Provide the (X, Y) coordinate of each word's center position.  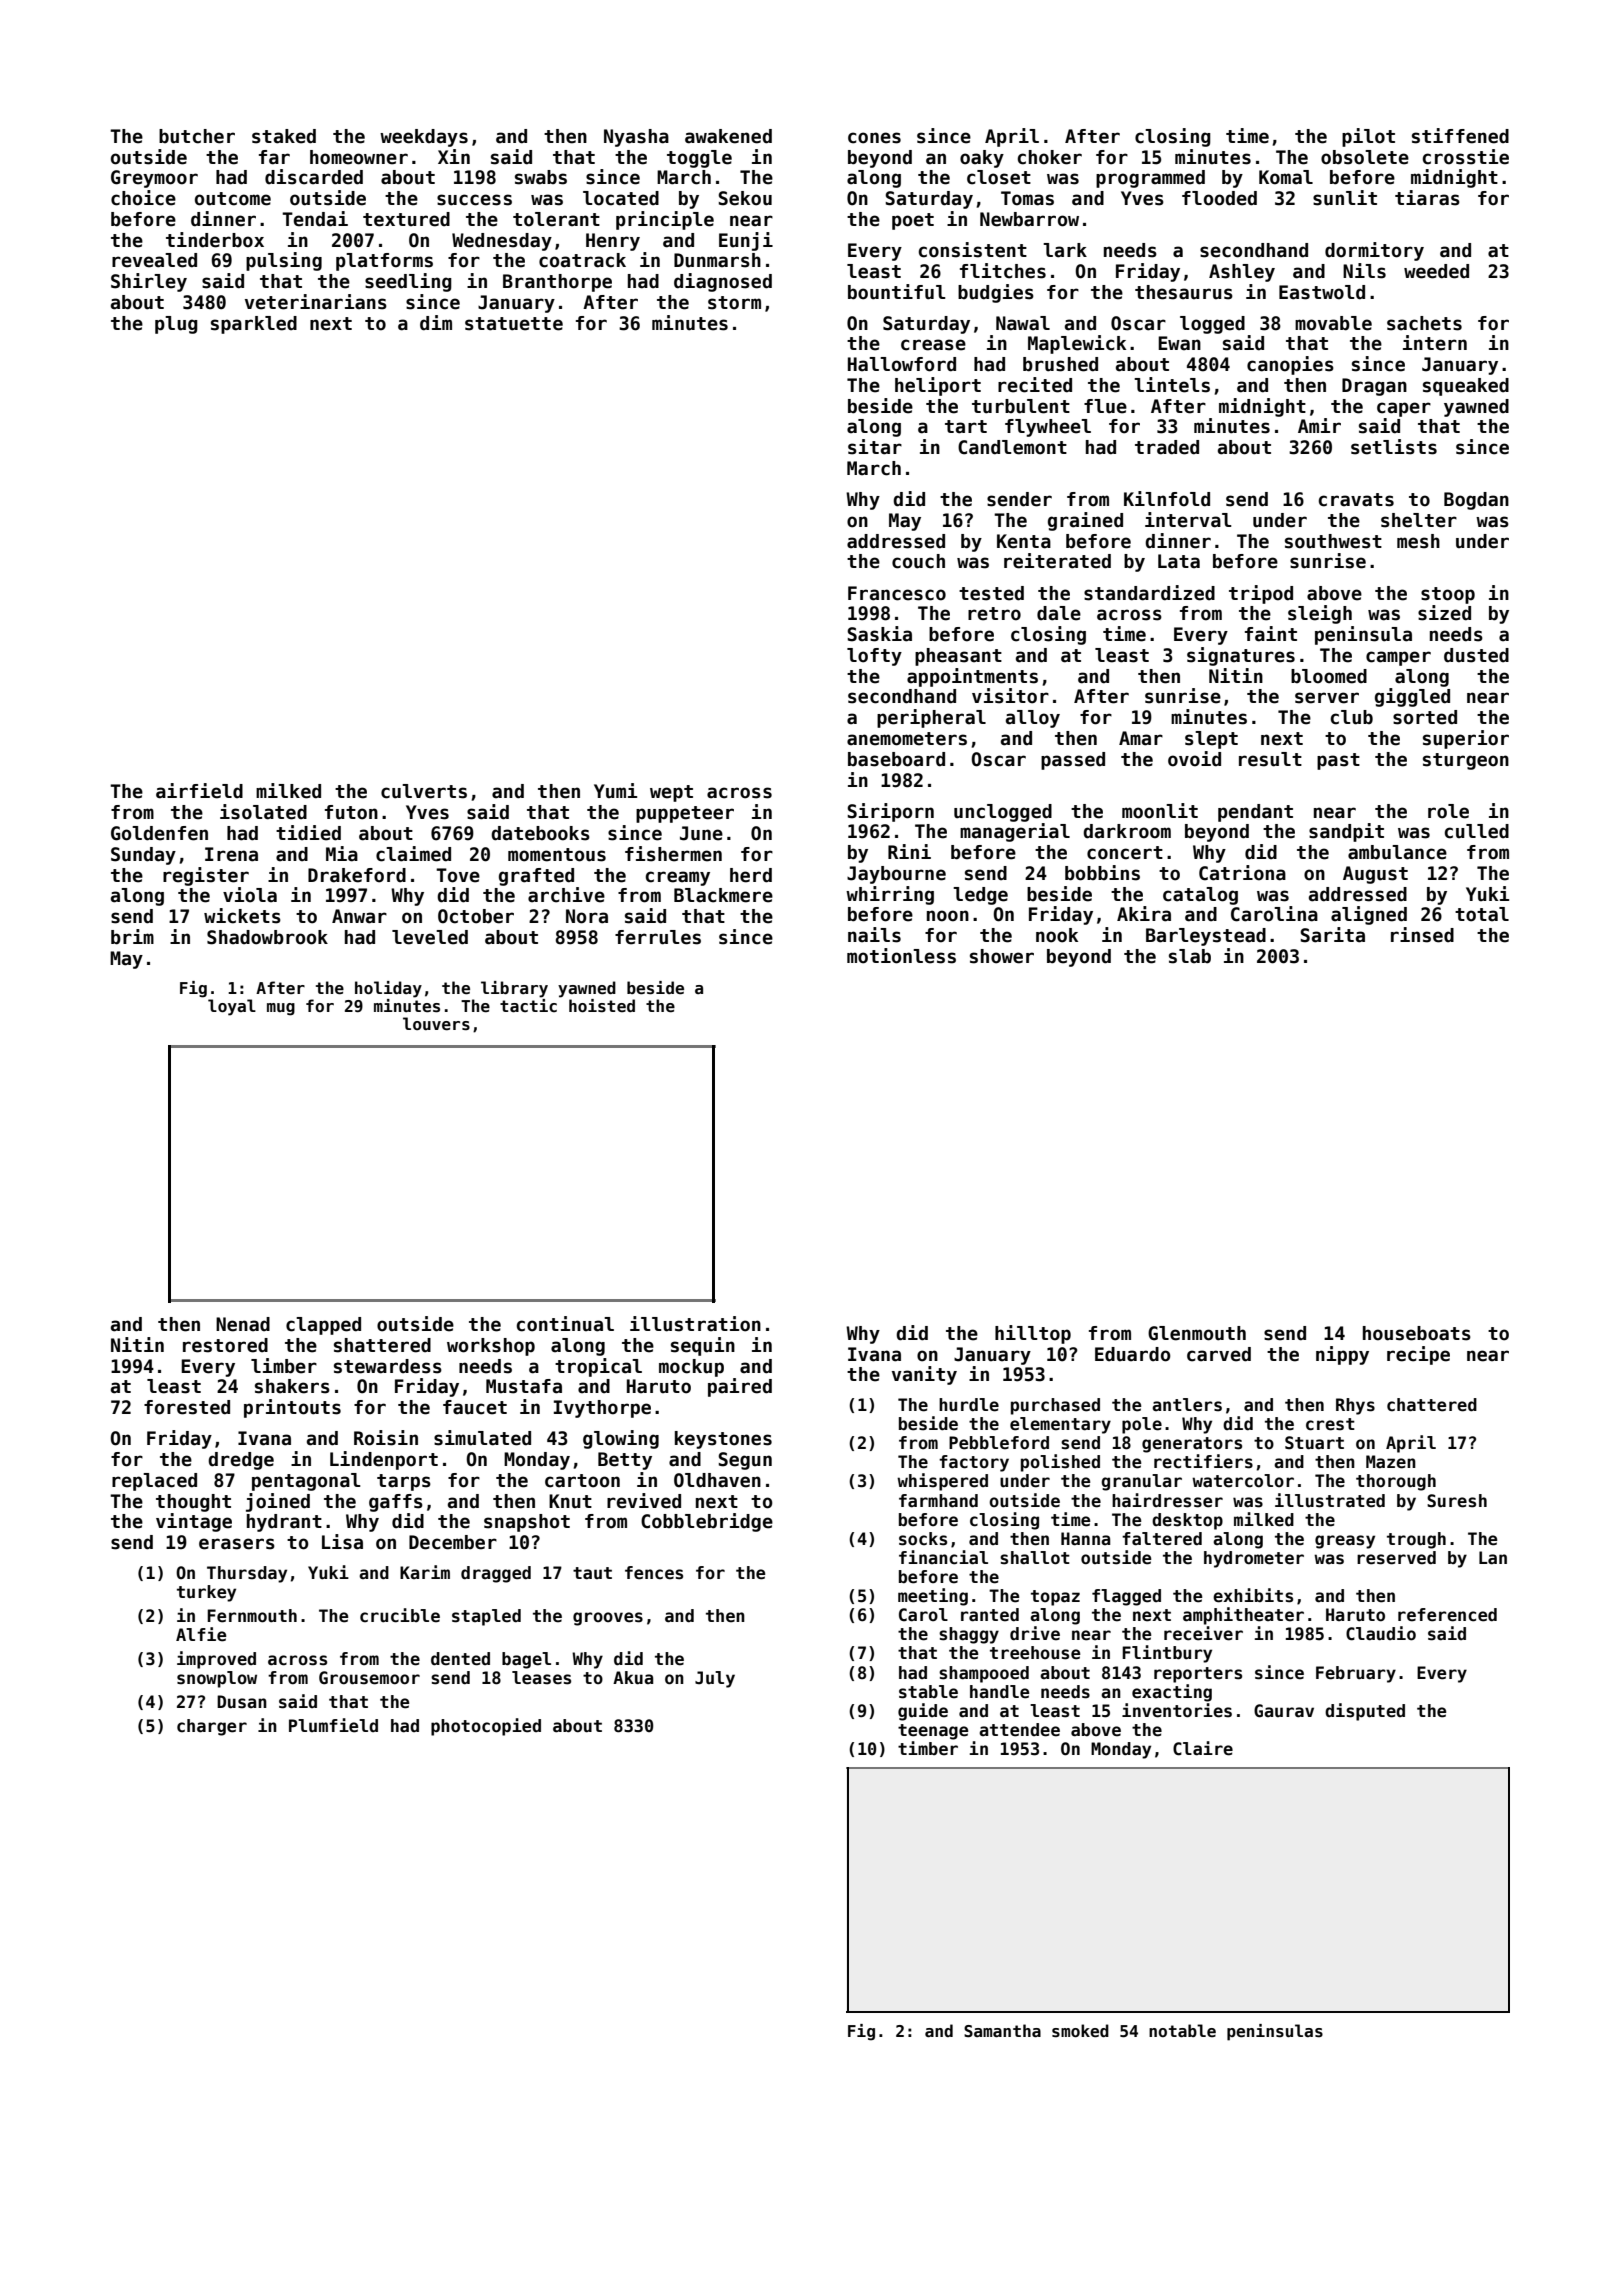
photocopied (486, 1727)
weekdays (424, 138)
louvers (436, 1024)
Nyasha (636, 138)
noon (948, 916)
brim (132, 937)
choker (1050, 157)
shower (1002, 956)
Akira (1144, 914)
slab (1190, 956)
